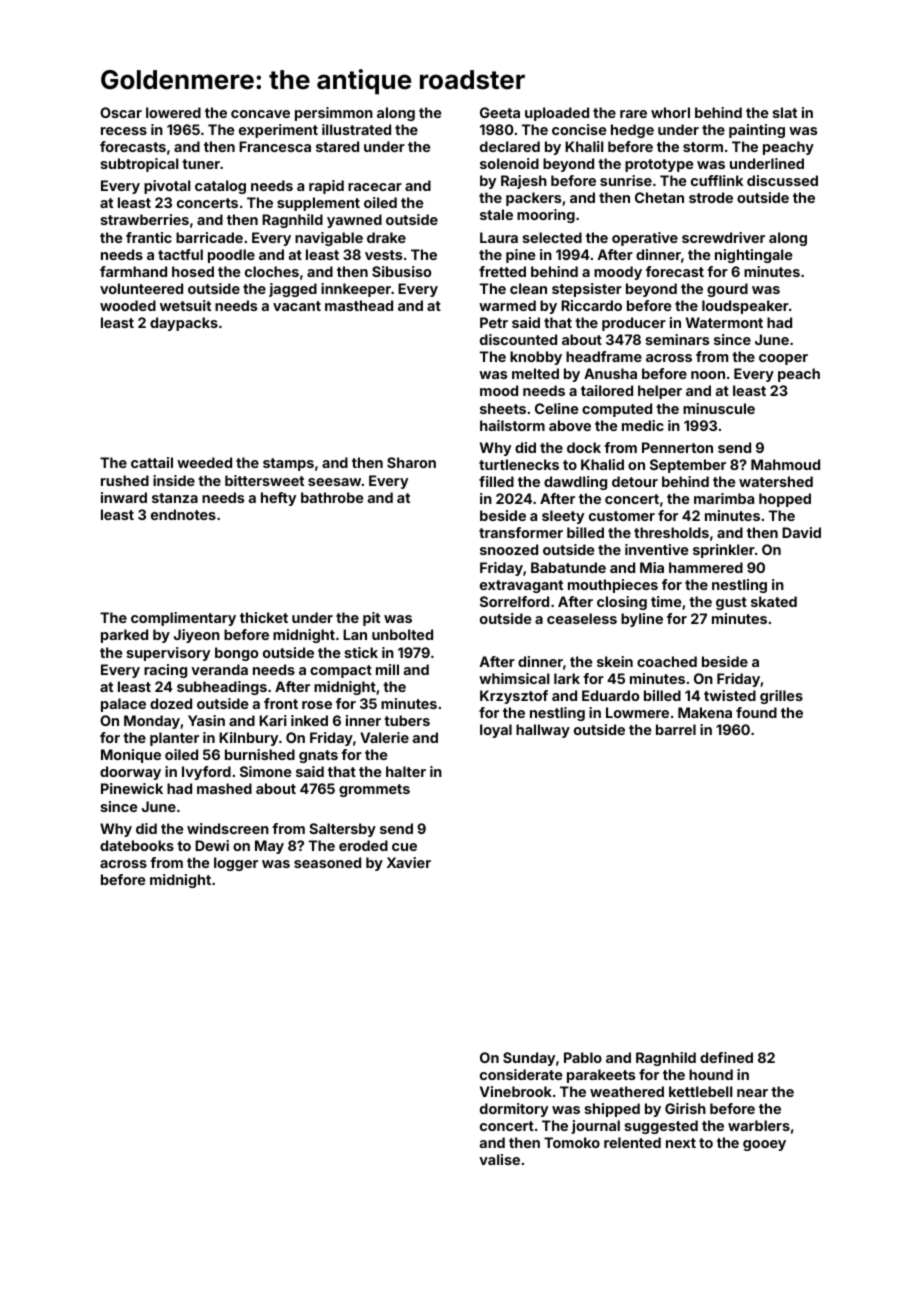 Image resolution: width=924 pixels, height=1308 pixels. What do you see at coordinates (785, 112) in the screenshot?
I see `slat` at bounding box center [785, 112].
